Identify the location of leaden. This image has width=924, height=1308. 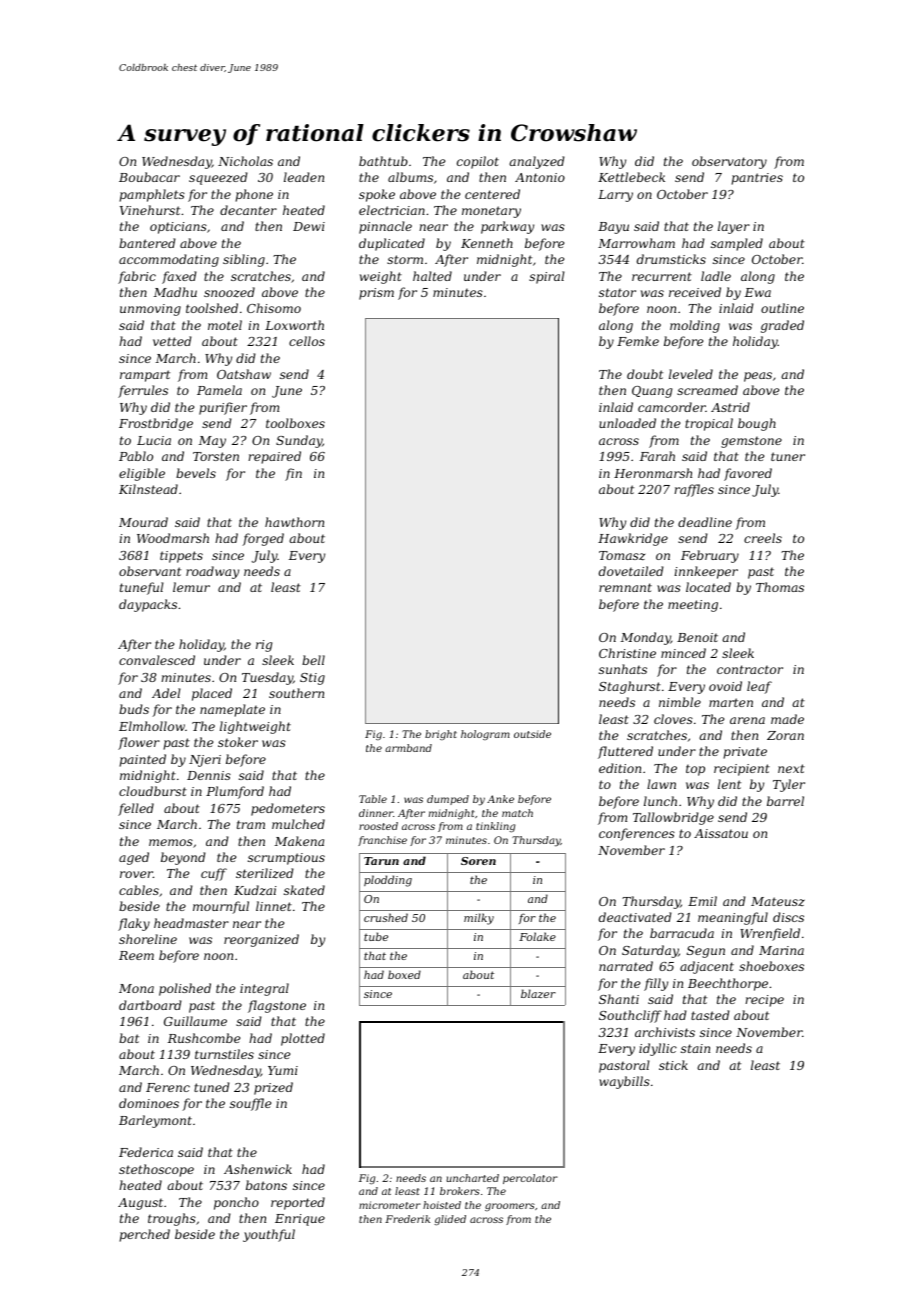
(304, 177).
